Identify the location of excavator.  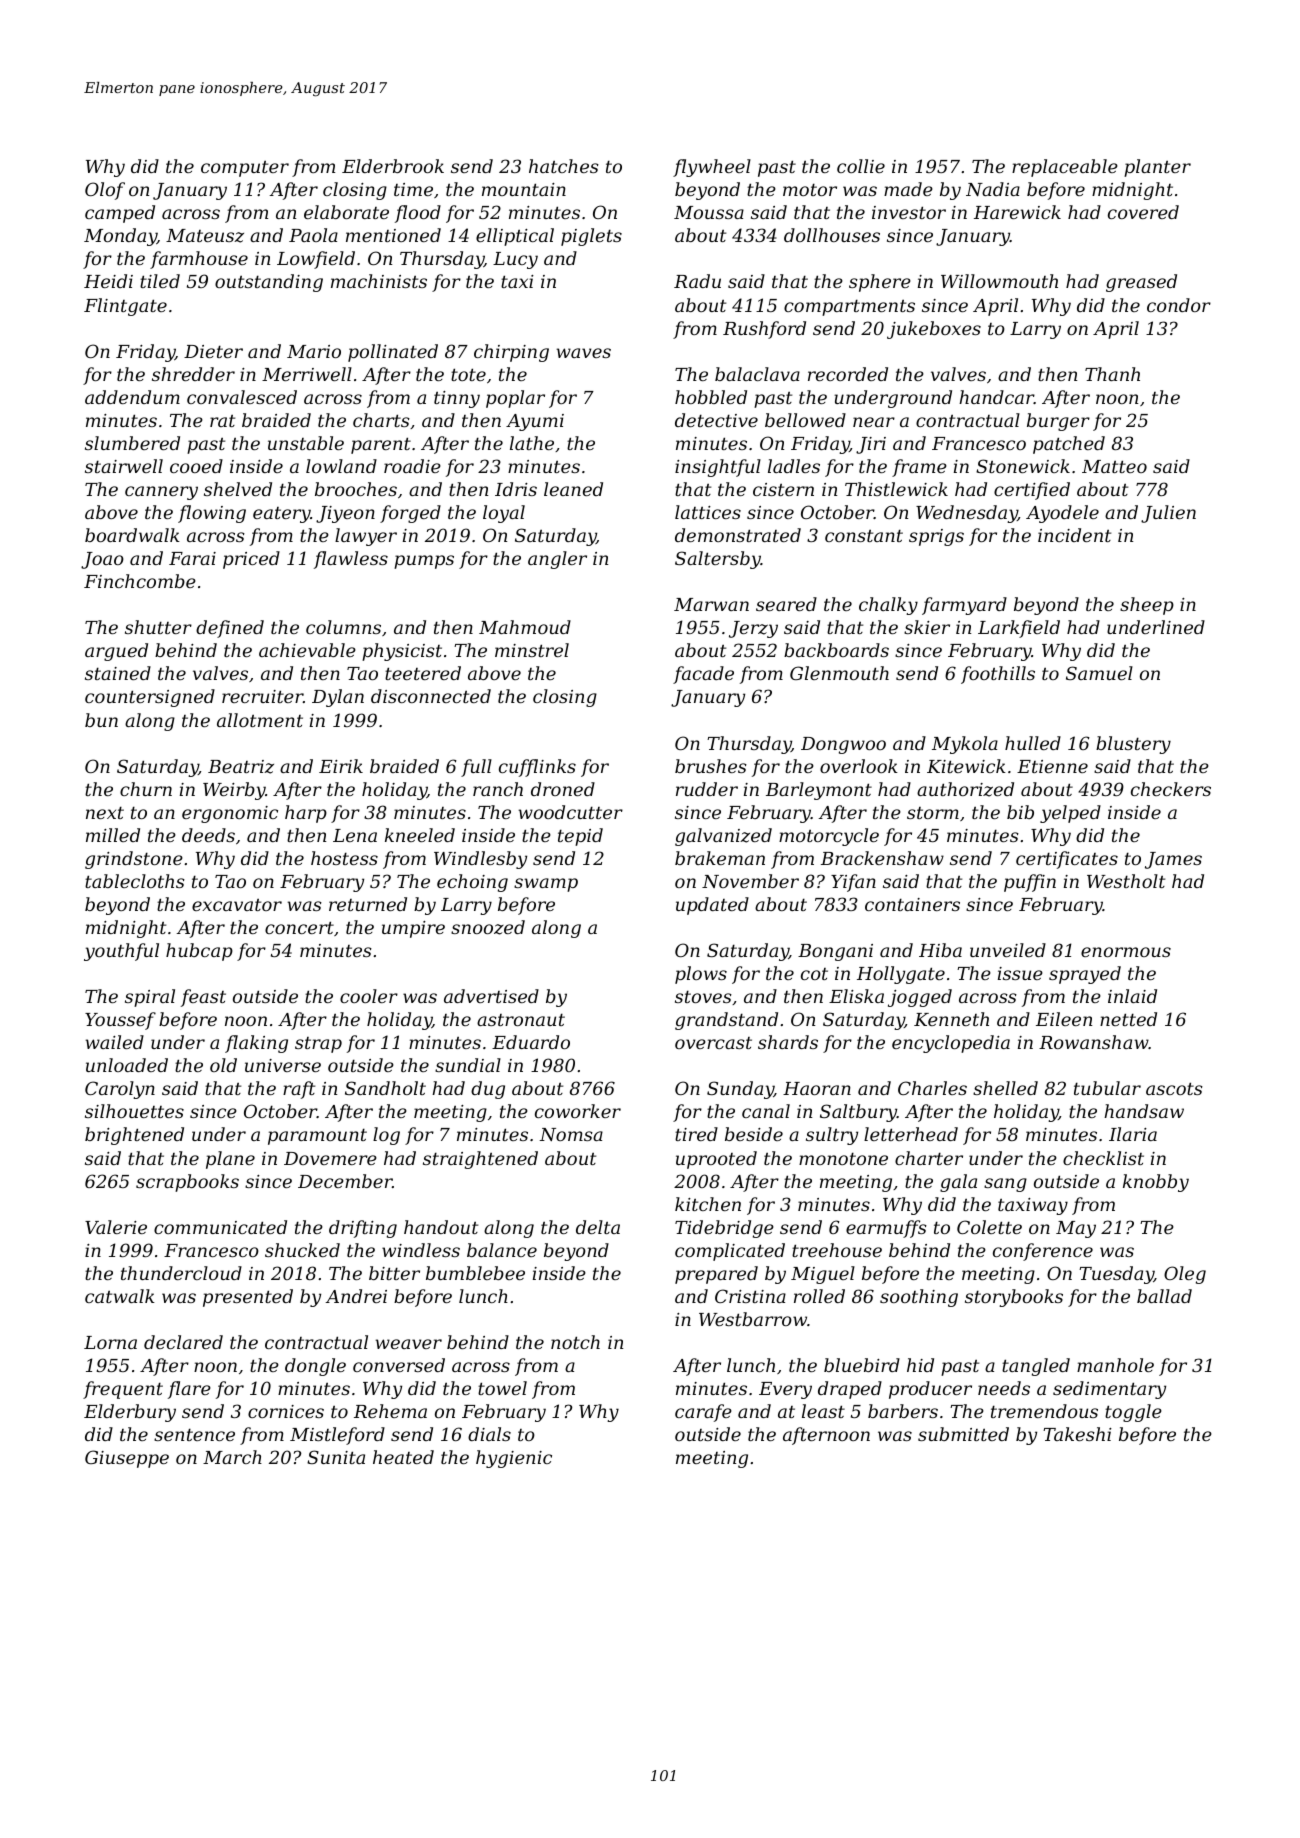
(237, 905).
